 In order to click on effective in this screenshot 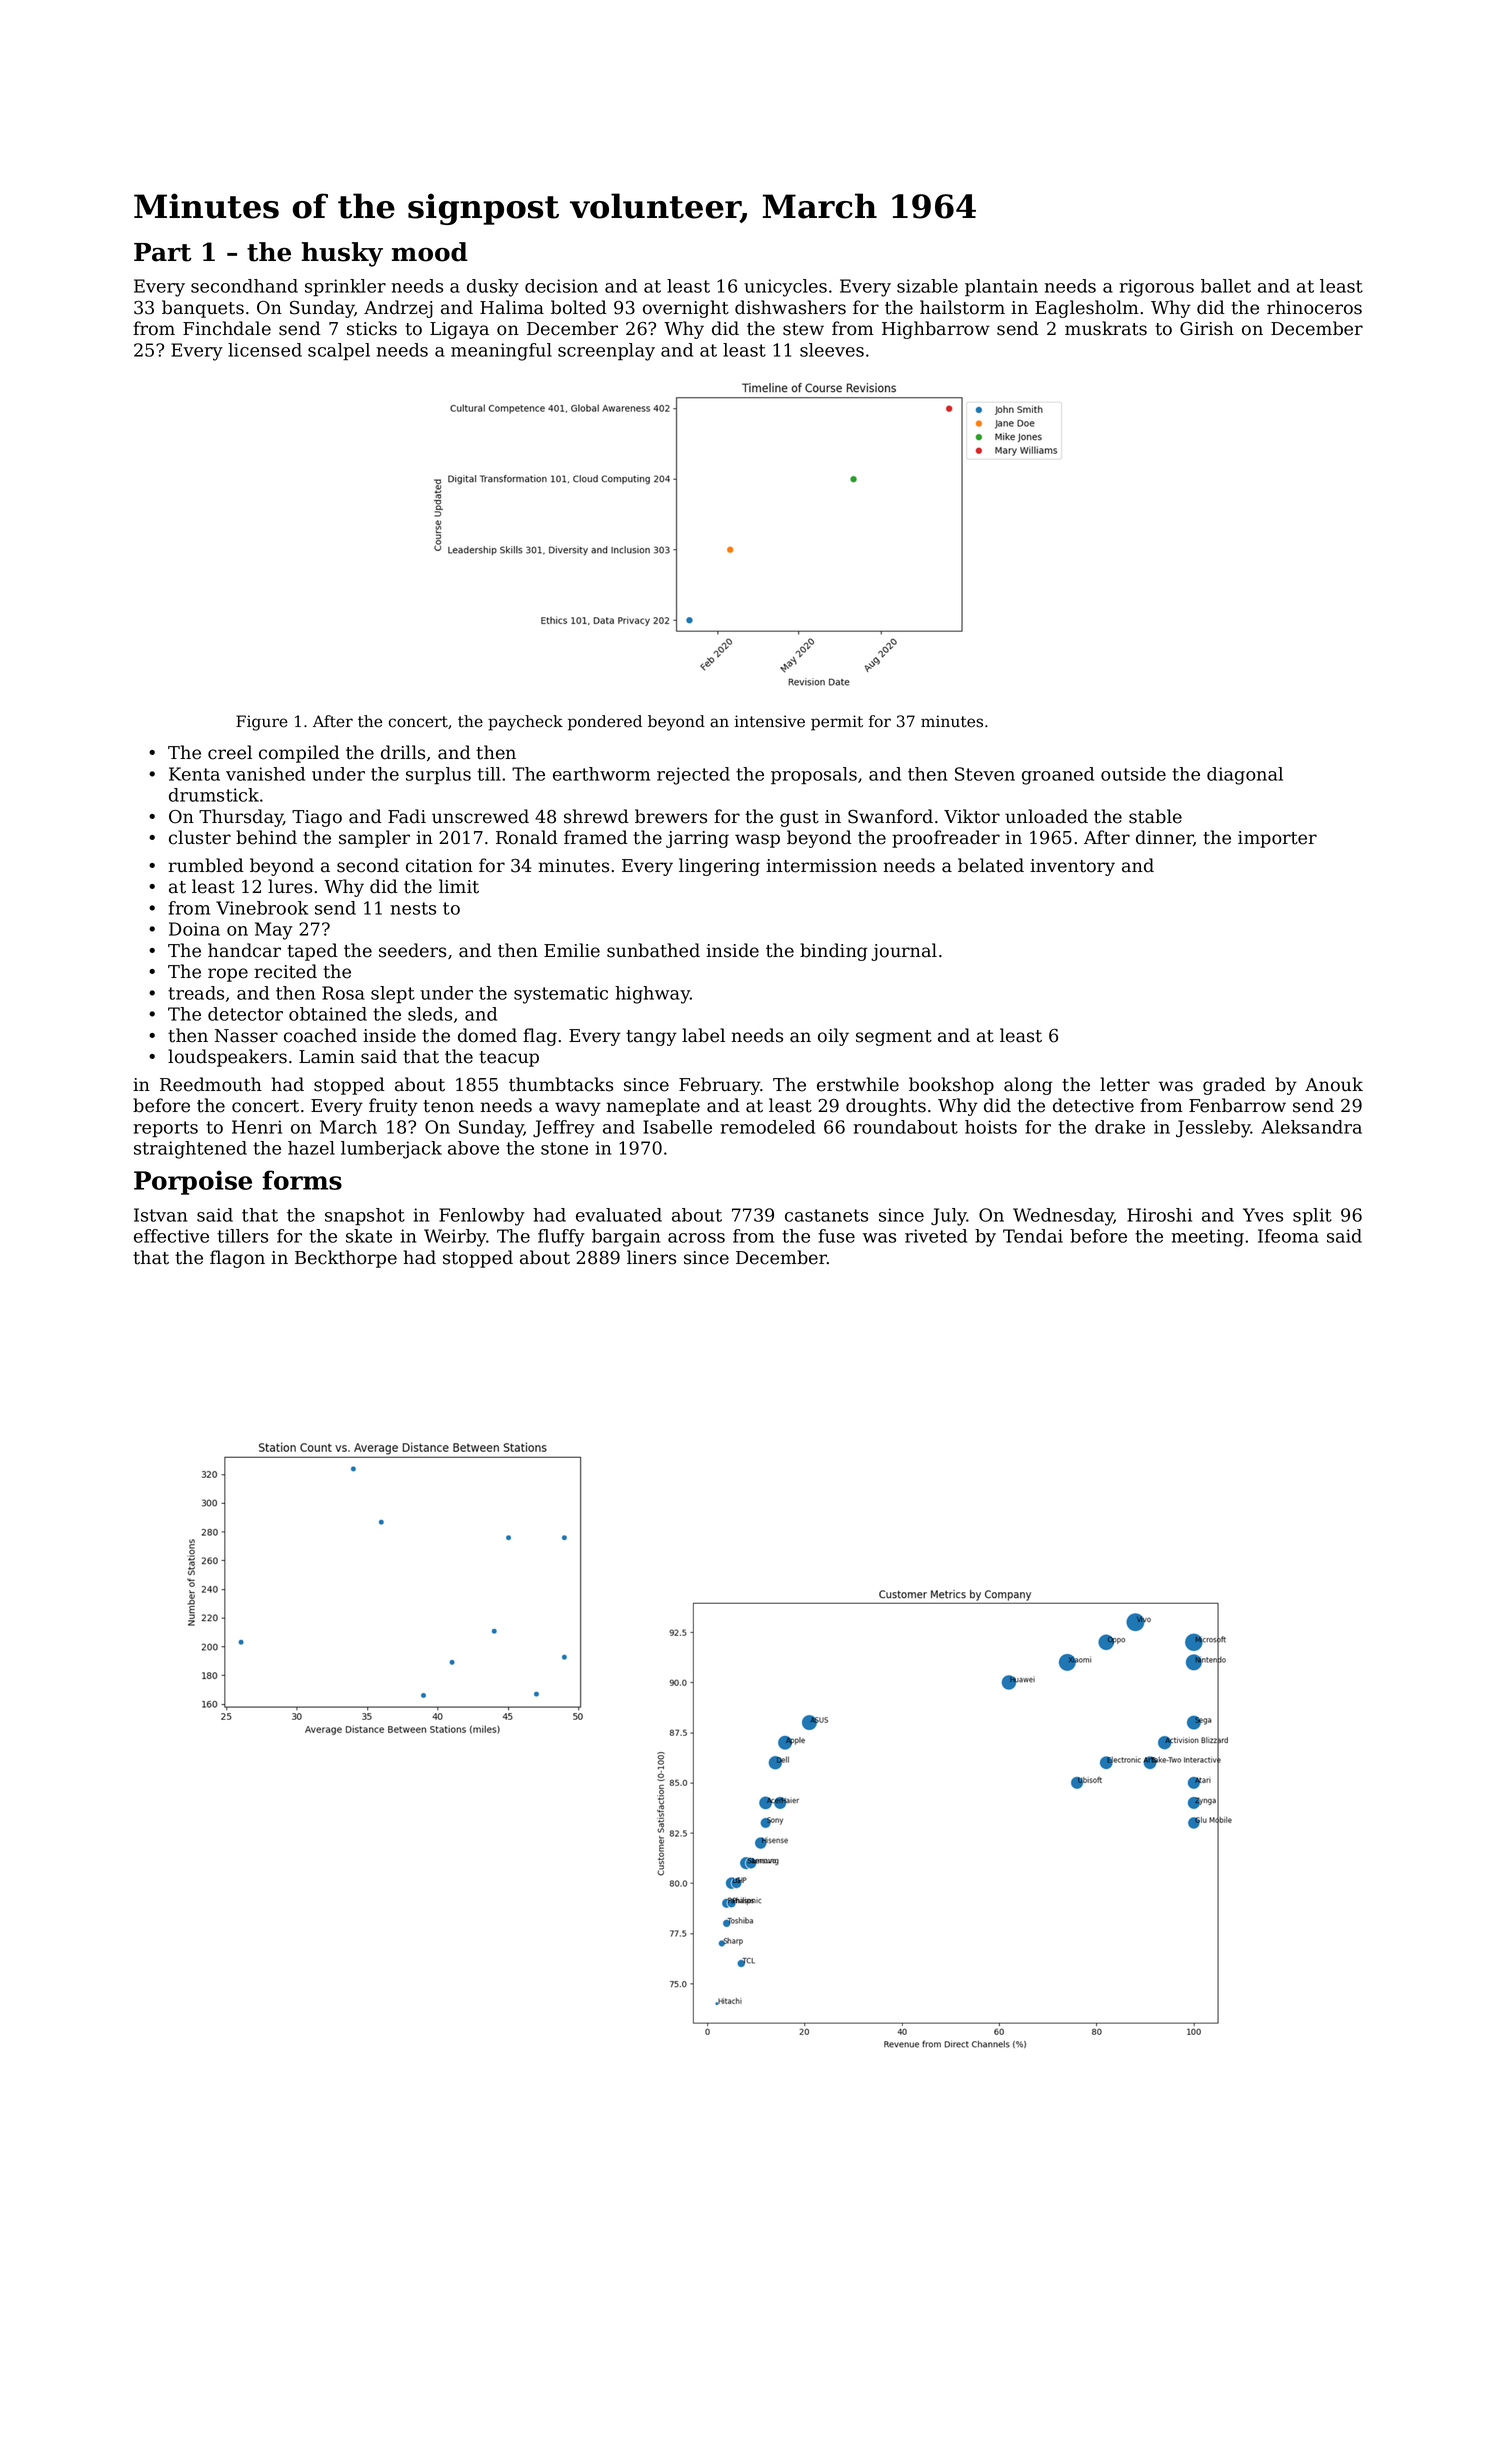, I will do `click(171, 1236)`.
